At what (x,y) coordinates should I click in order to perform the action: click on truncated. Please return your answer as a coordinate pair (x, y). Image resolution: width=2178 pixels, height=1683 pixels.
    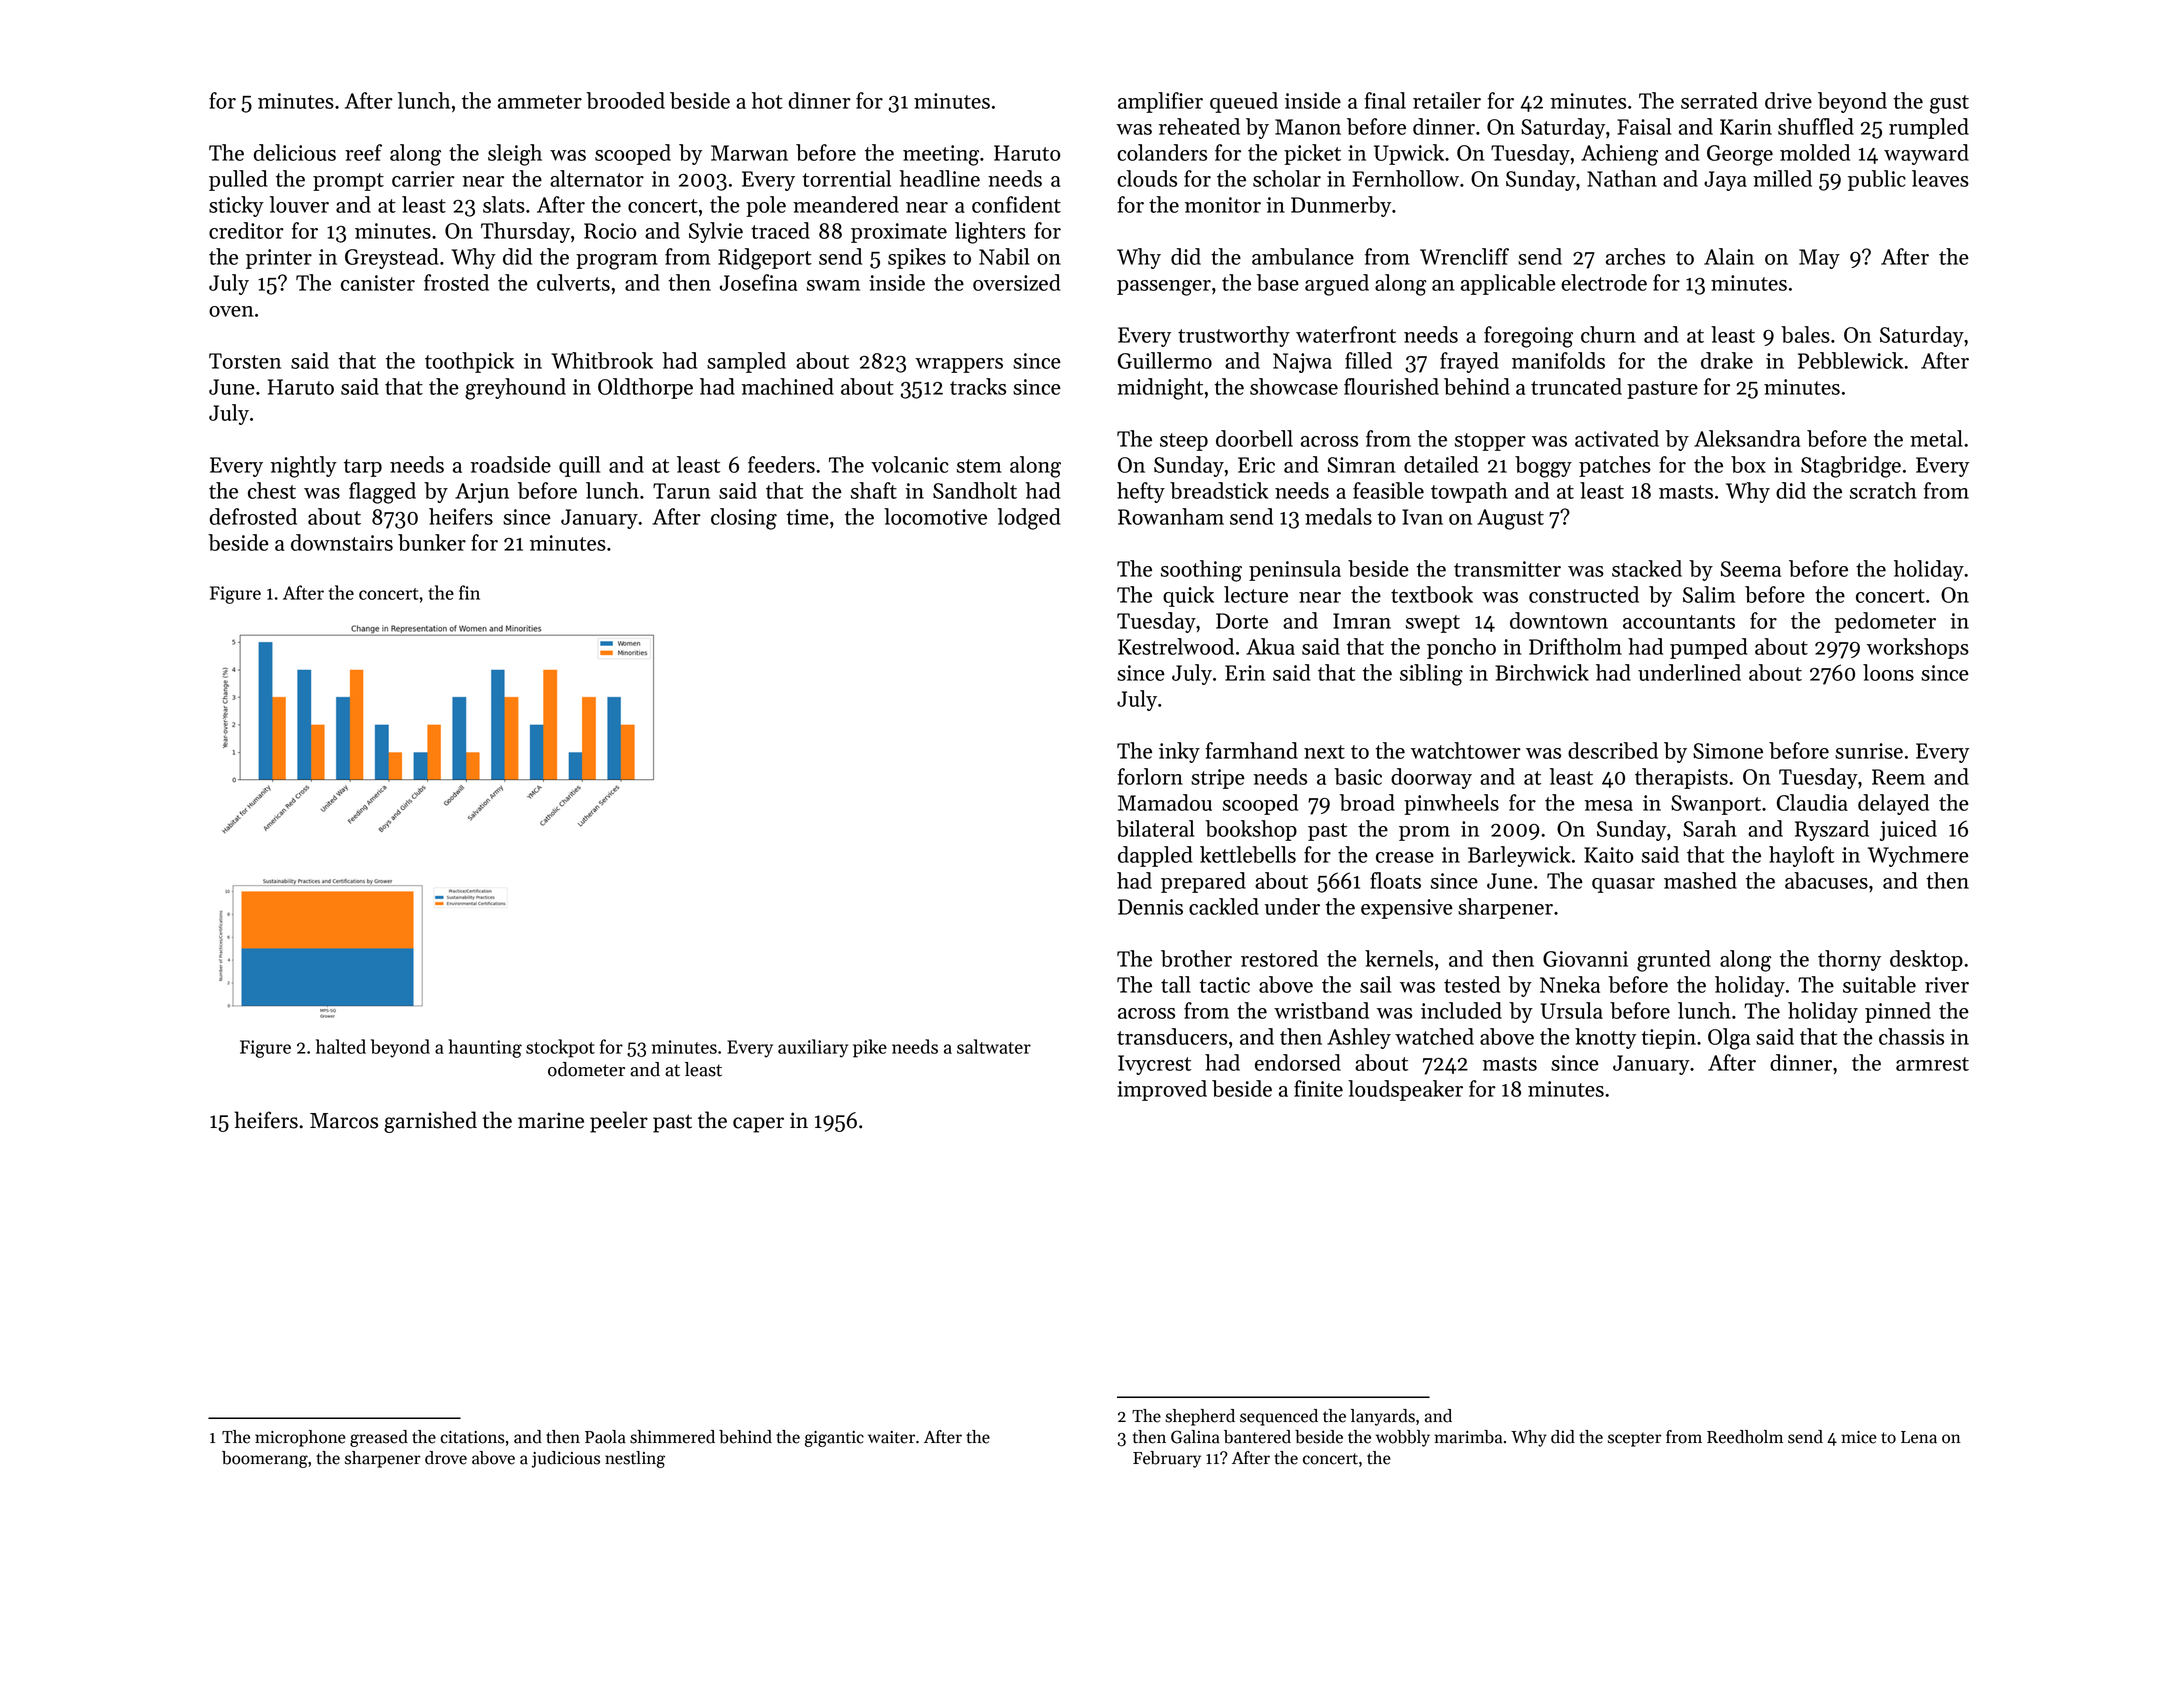
    Looking at the image, I should click on (1576, 386).
